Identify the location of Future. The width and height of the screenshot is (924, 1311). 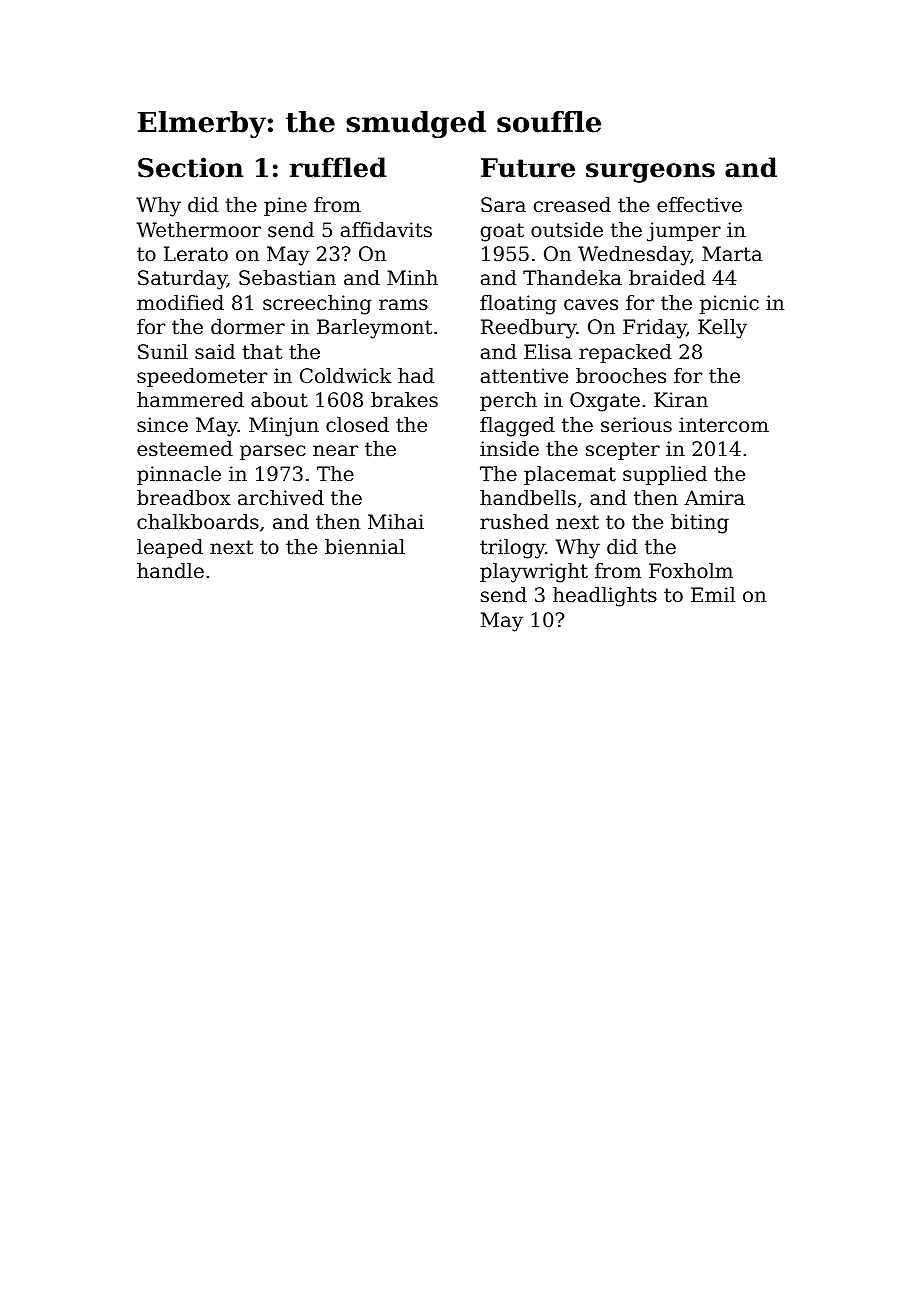
(528, 168).
